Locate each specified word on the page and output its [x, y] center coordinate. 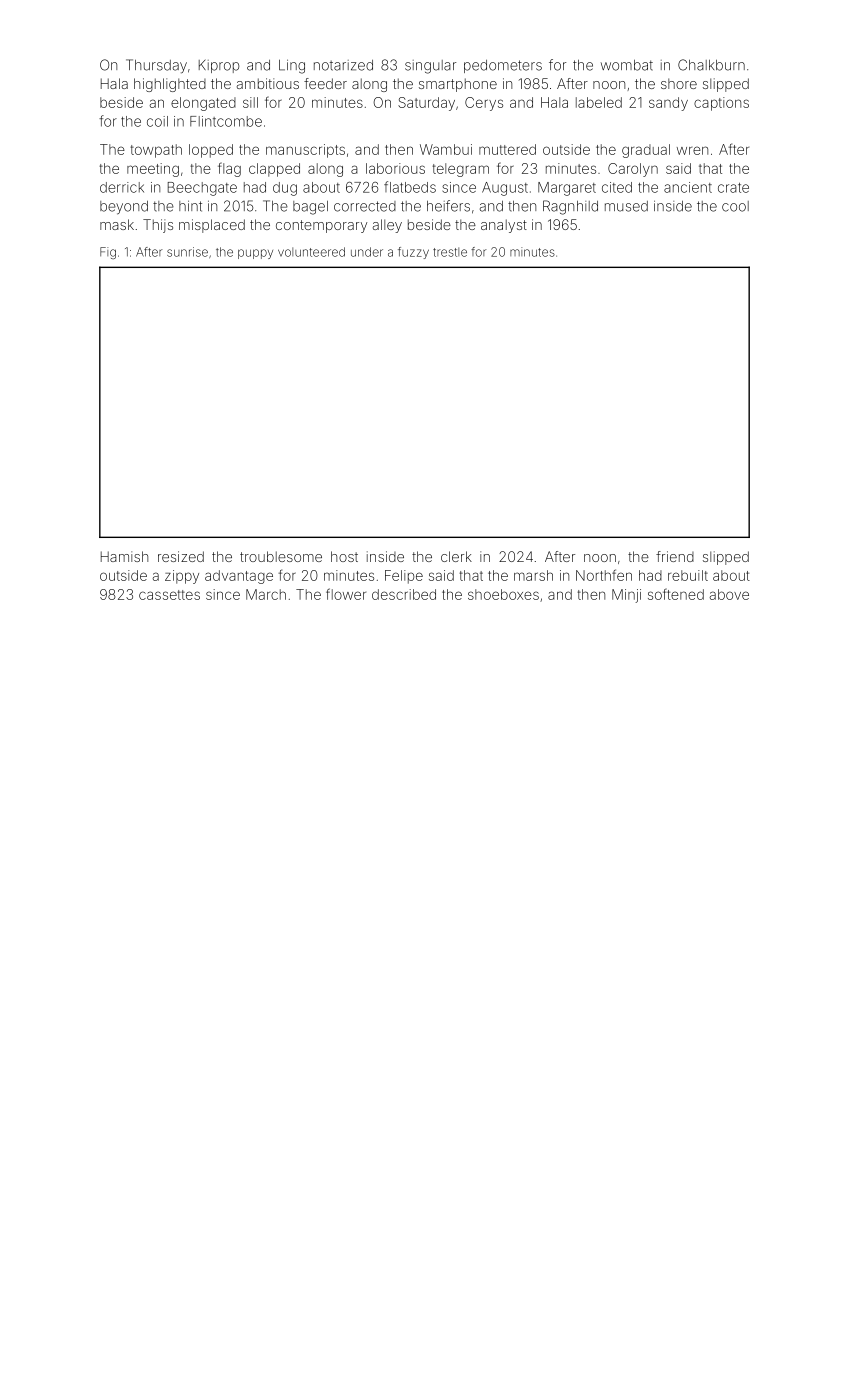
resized [181, 556]
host [344, 556]
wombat [627, 65]
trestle [450, 252]
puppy [255, 254]
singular [430, 67]
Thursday [156, 66]
